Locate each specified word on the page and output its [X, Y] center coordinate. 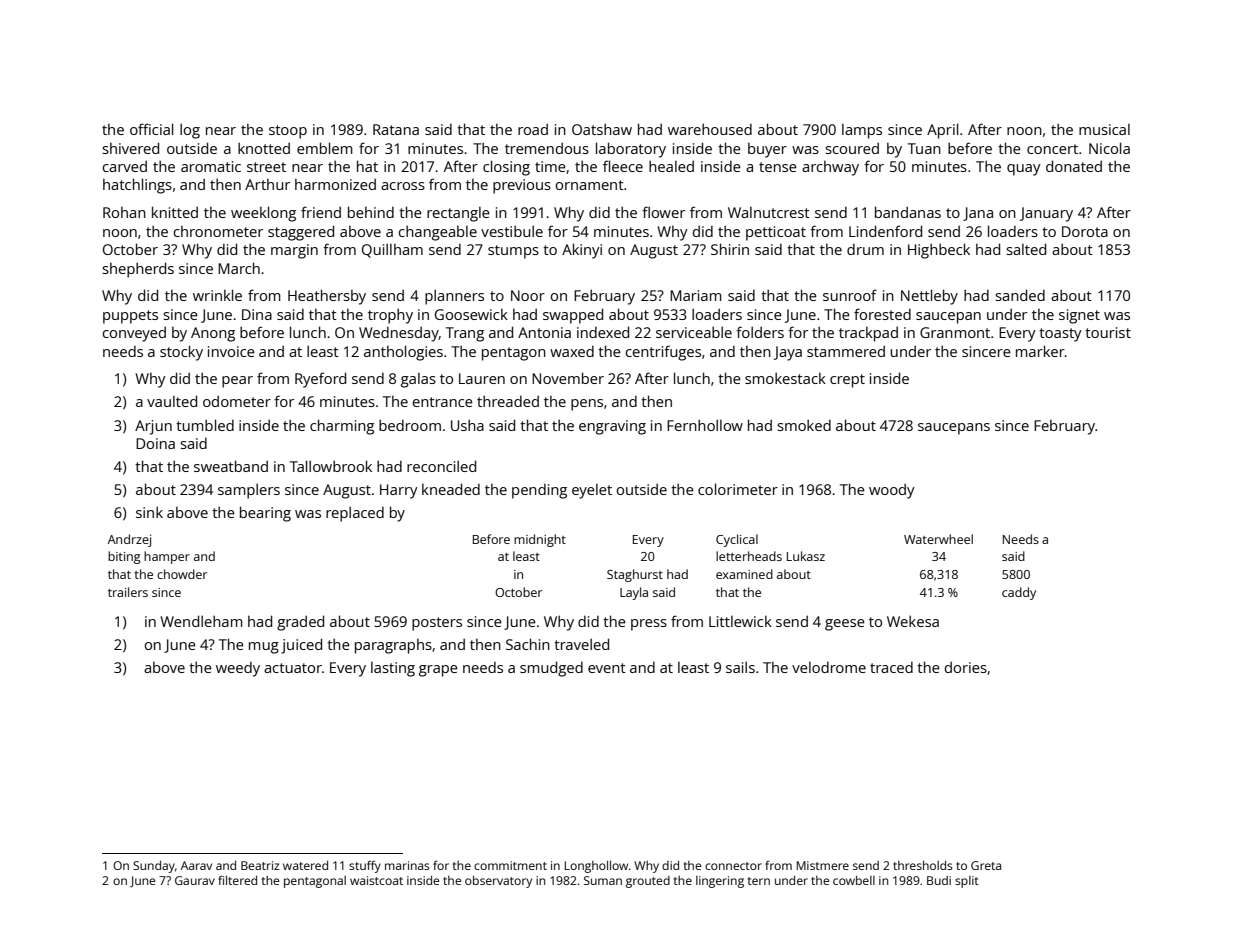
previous [522, 186]
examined [744, 574]
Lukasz [806, 556]
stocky [181, 353]
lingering [720, 882]
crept [847, 381]
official [151, 129]
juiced [301, 646]
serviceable [694, 332]
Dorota [1085, 231]
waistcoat [376, 880]
